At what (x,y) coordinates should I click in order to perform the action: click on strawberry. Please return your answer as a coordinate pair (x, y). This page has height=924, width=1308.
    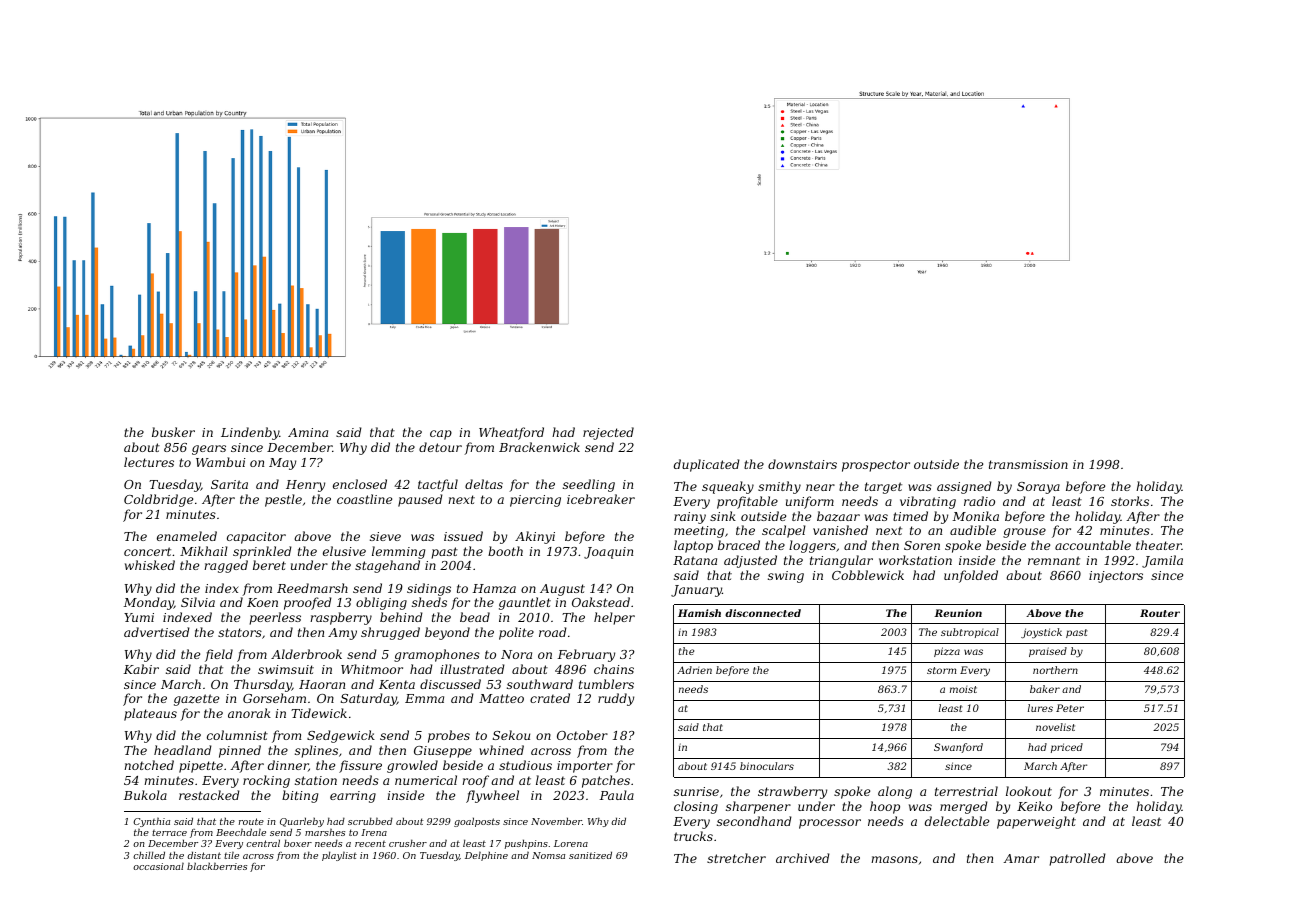
    Looking at the image, I should click on (792, 792).
